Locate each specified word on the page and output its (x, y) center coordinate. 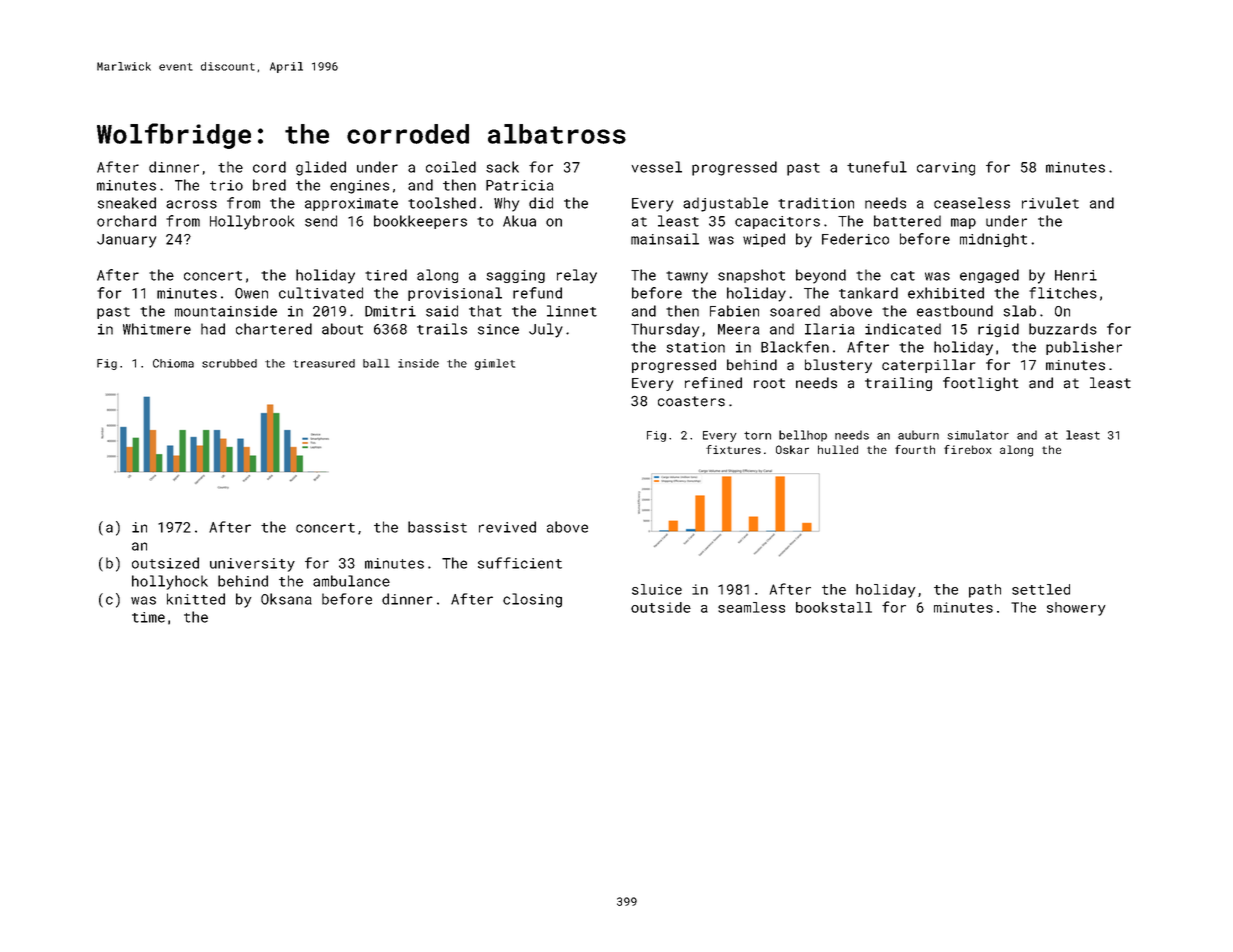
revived (507, 527)
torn (757, 435)
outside (661, 607)
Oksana (286, 599)
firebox (968, 449)
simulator (978, 435)
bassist (437, 527)
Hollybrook (252, 222)
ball (376, 363)
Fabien (734, 311)
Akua (519, 221)
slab (1019, 311)
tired (386, 275)
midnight (993, 240)
